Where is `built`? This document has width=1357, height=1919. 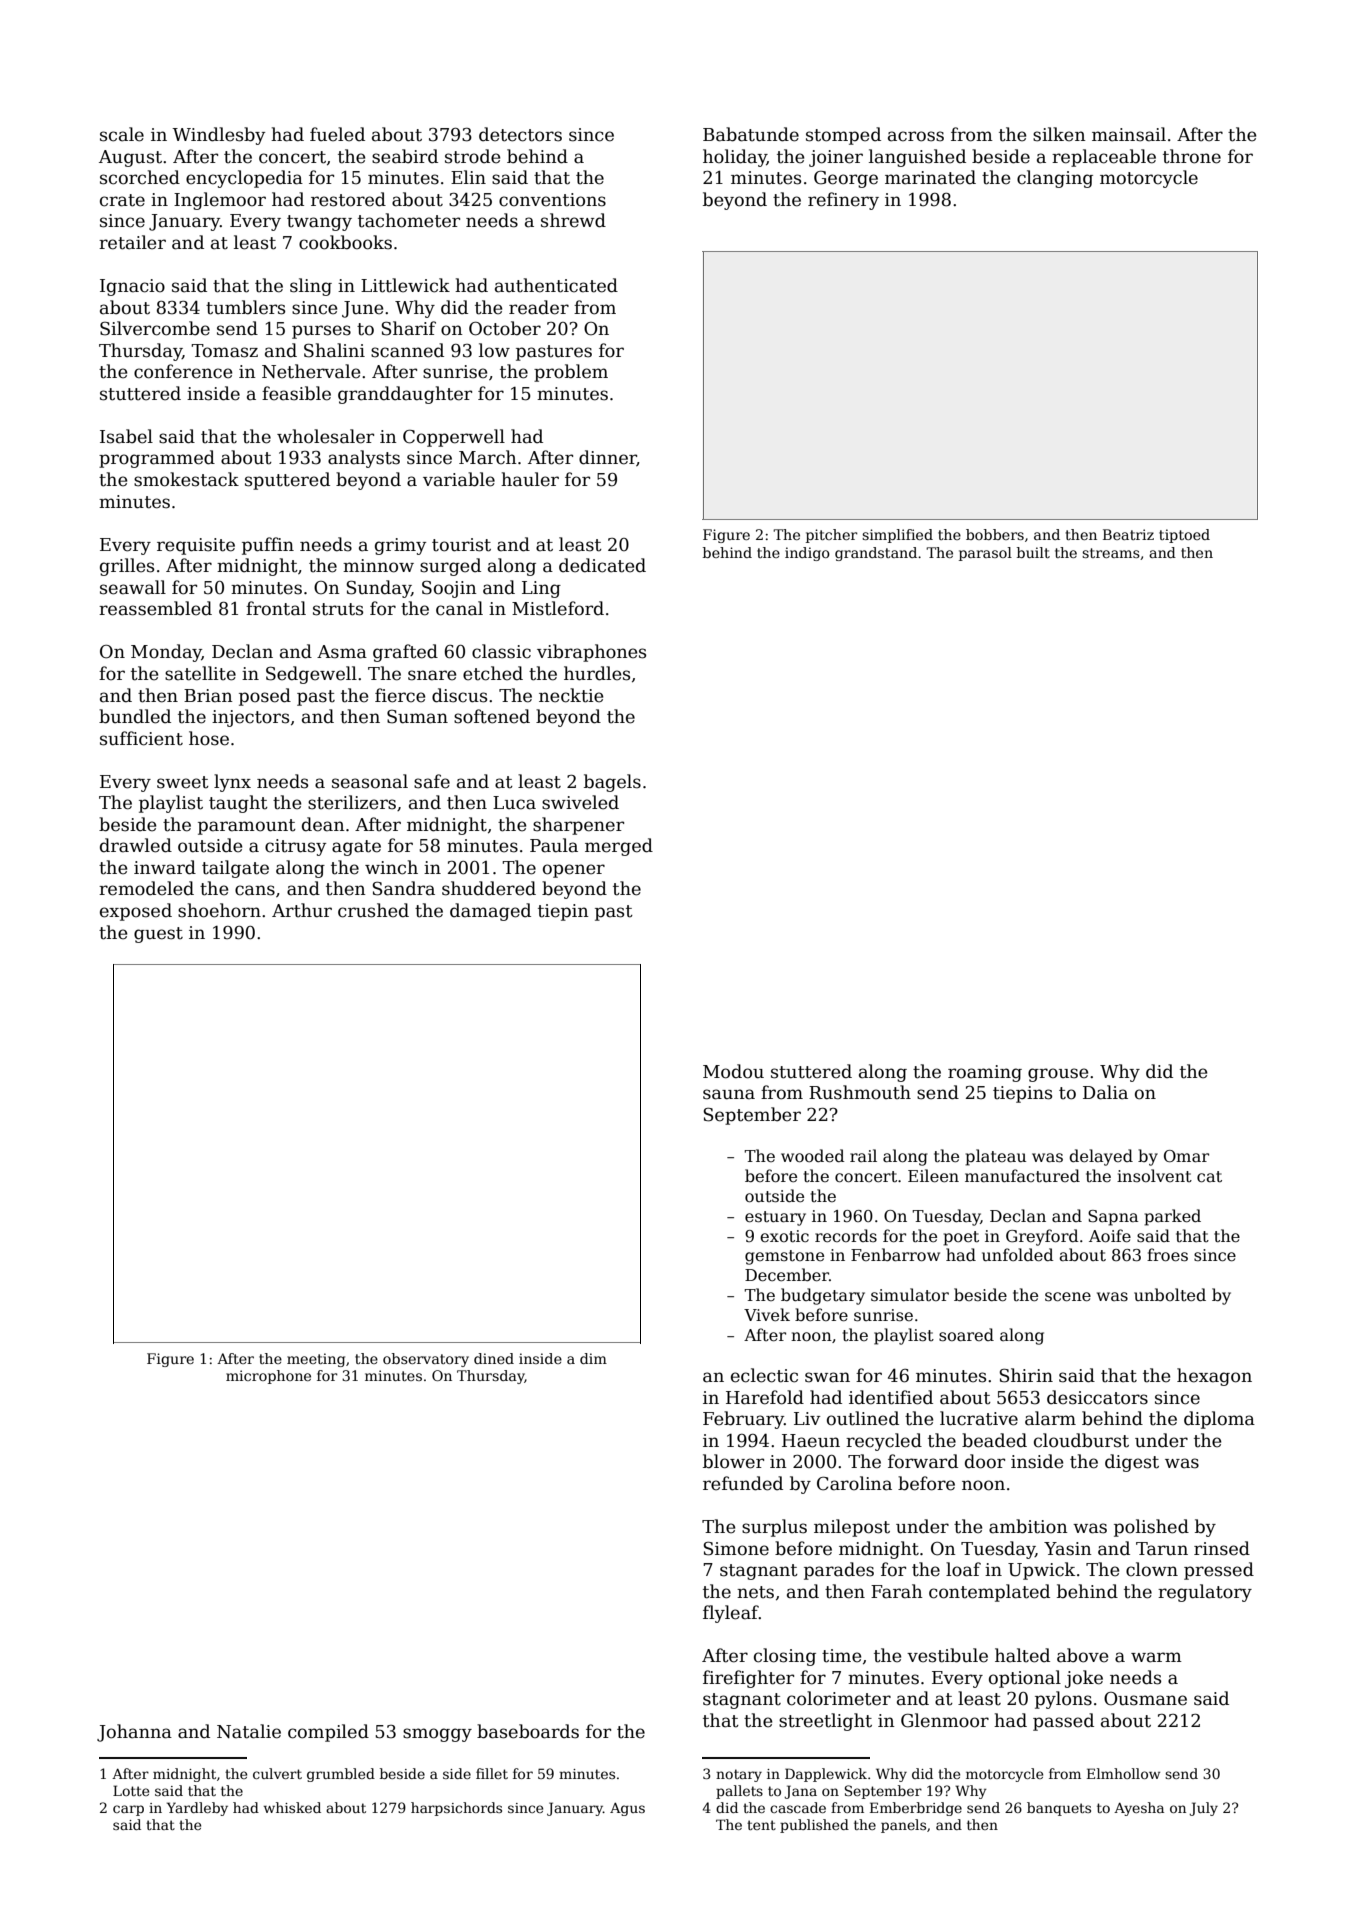 built is located at coordinates (1033, 552).
